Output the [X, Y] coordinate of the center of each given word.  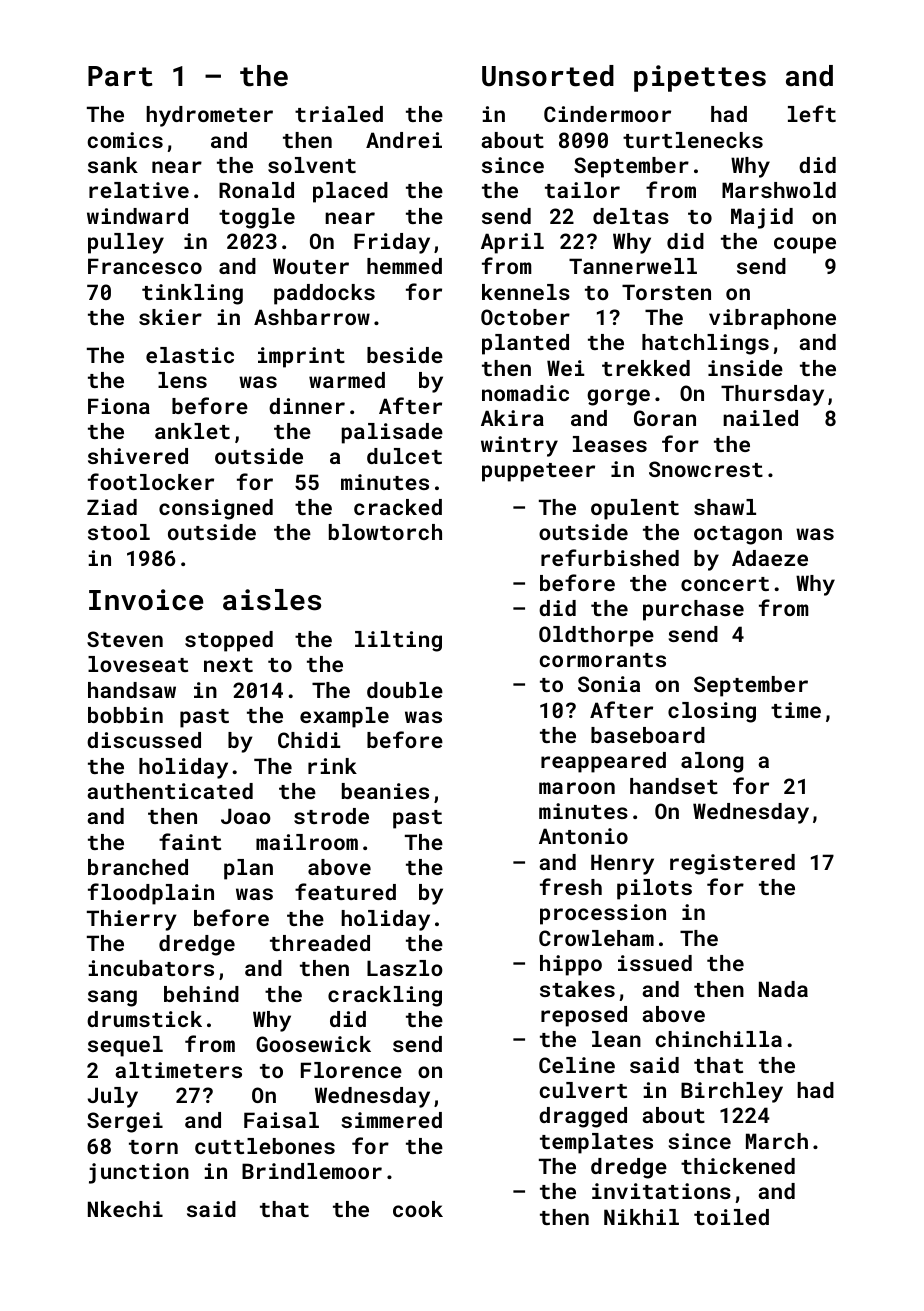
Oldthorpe [596, 636]
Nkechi [125, 1209]
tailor [582, 190]
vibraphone [772, 319]
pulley [126, 243]
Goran [665, 418]
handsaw [132, 690]
